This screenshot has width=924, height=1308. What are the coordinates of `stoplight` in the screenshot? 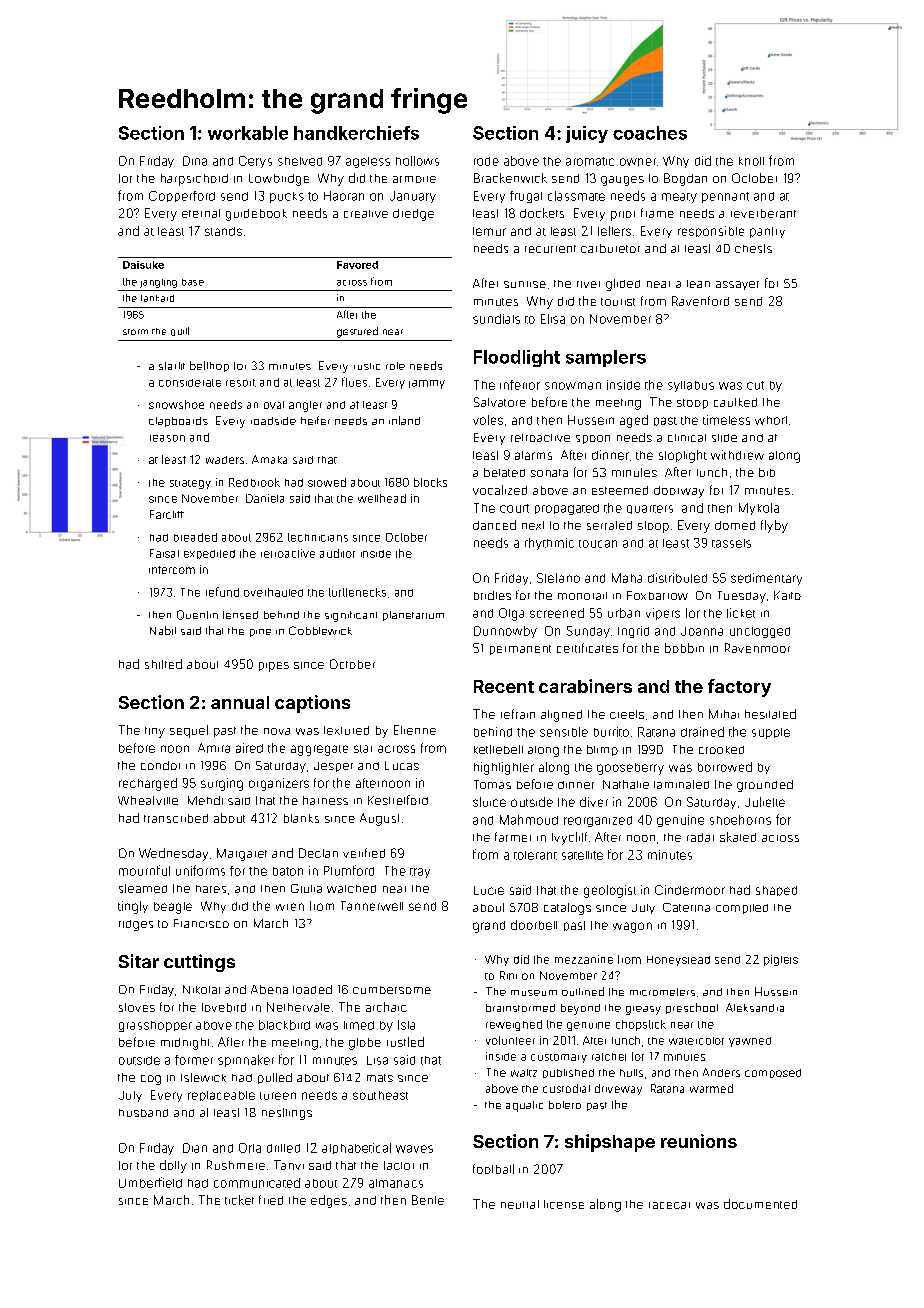 It's located at (683, 456).
